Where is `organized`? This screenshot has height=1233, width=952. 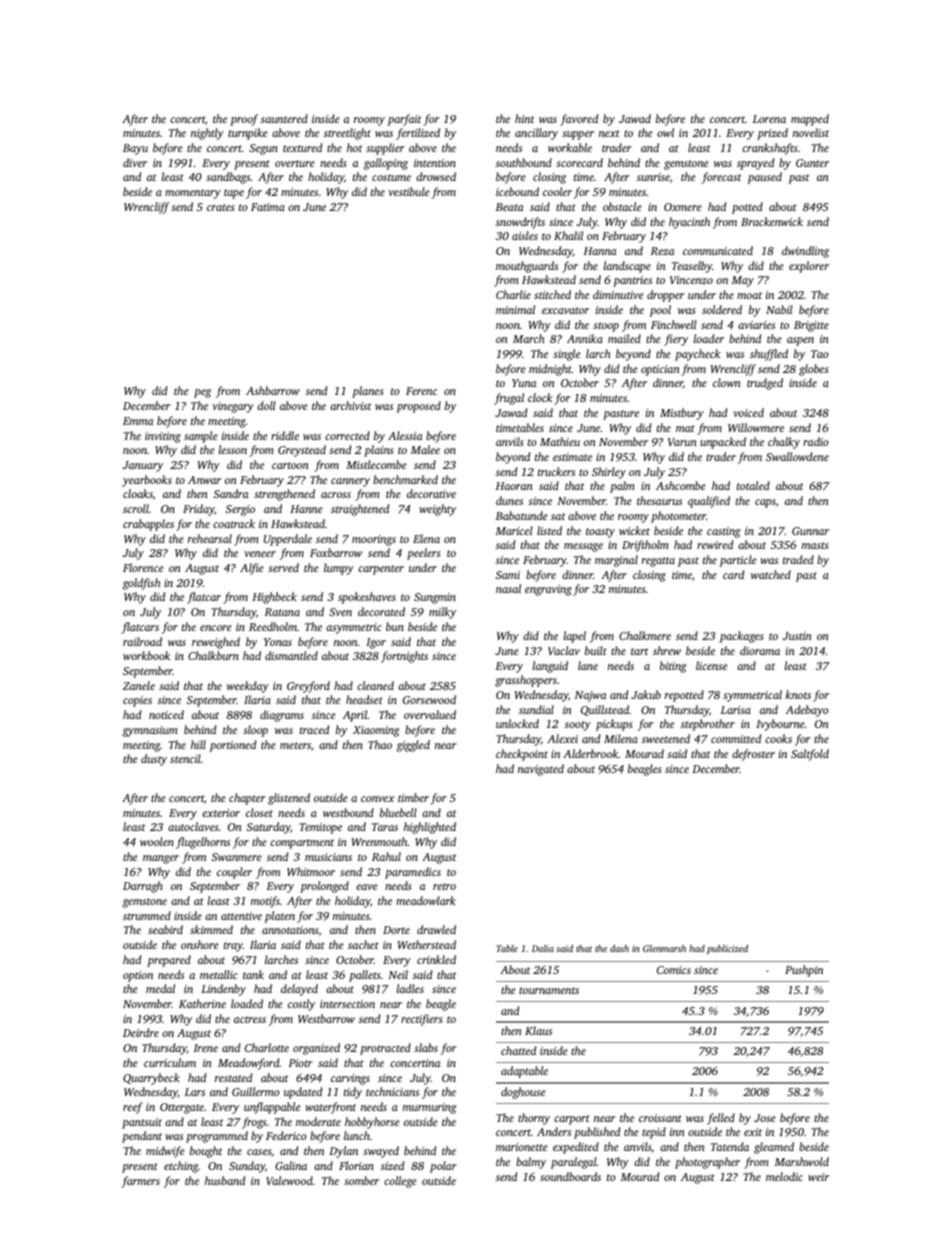
organized is located at coordinates (316, 1049).
